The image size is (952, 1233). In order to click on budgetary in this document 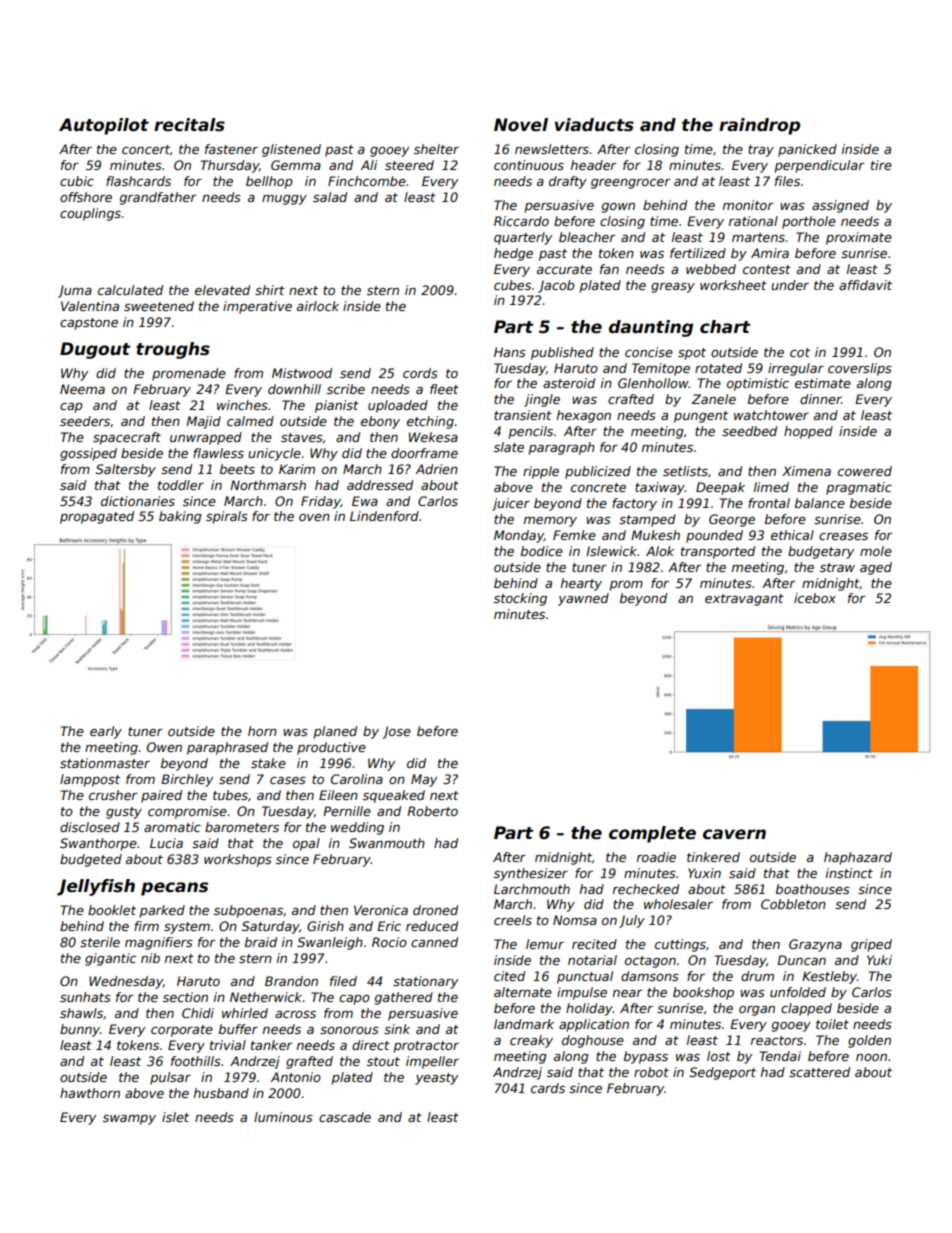, I will do `click(821, 552)`.
